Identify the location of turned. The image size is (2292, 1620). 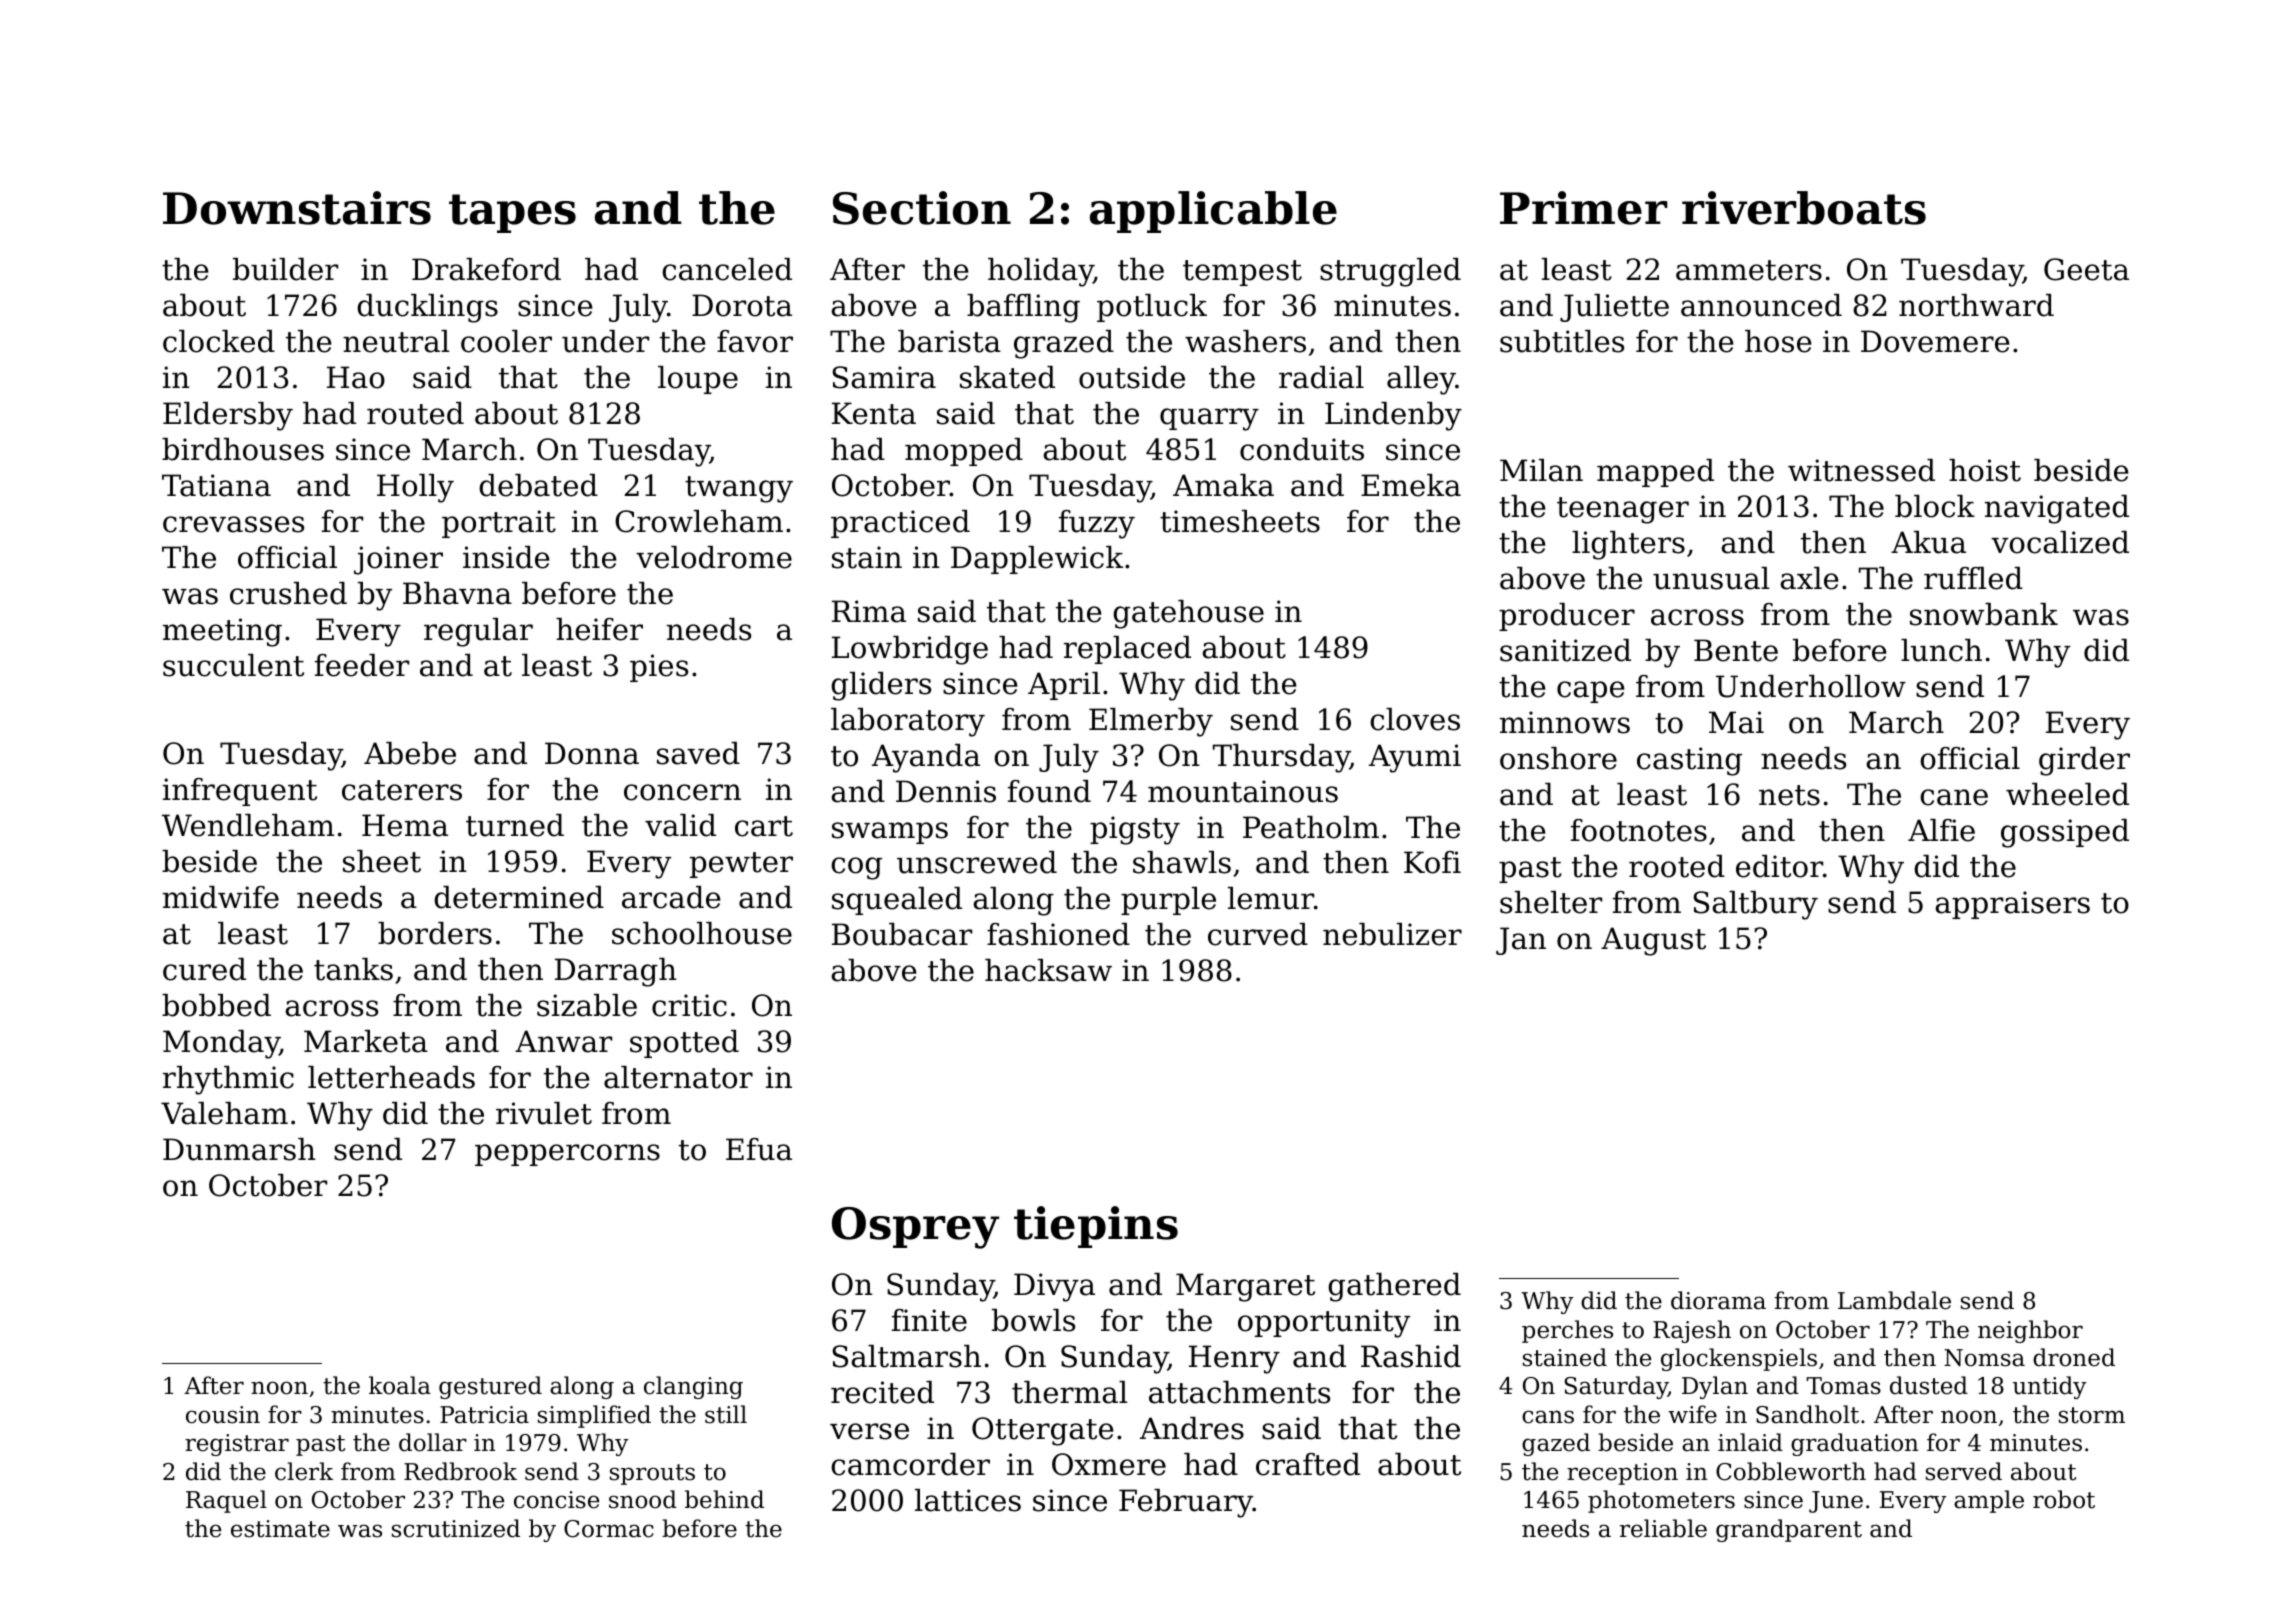
(515, 825).
